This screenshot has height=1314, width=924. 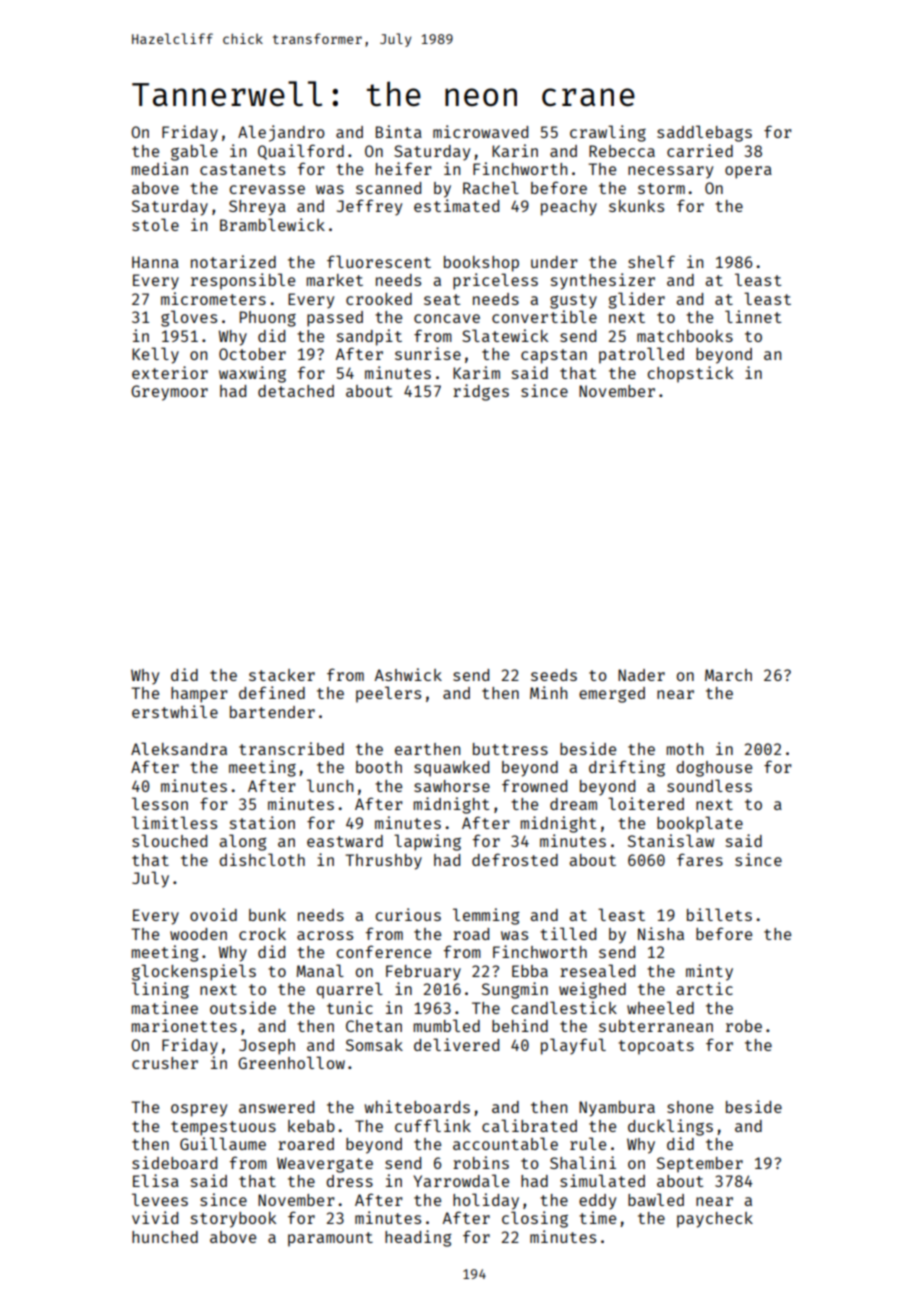 I want to click on Hanna, so click(x=155, y=262).
